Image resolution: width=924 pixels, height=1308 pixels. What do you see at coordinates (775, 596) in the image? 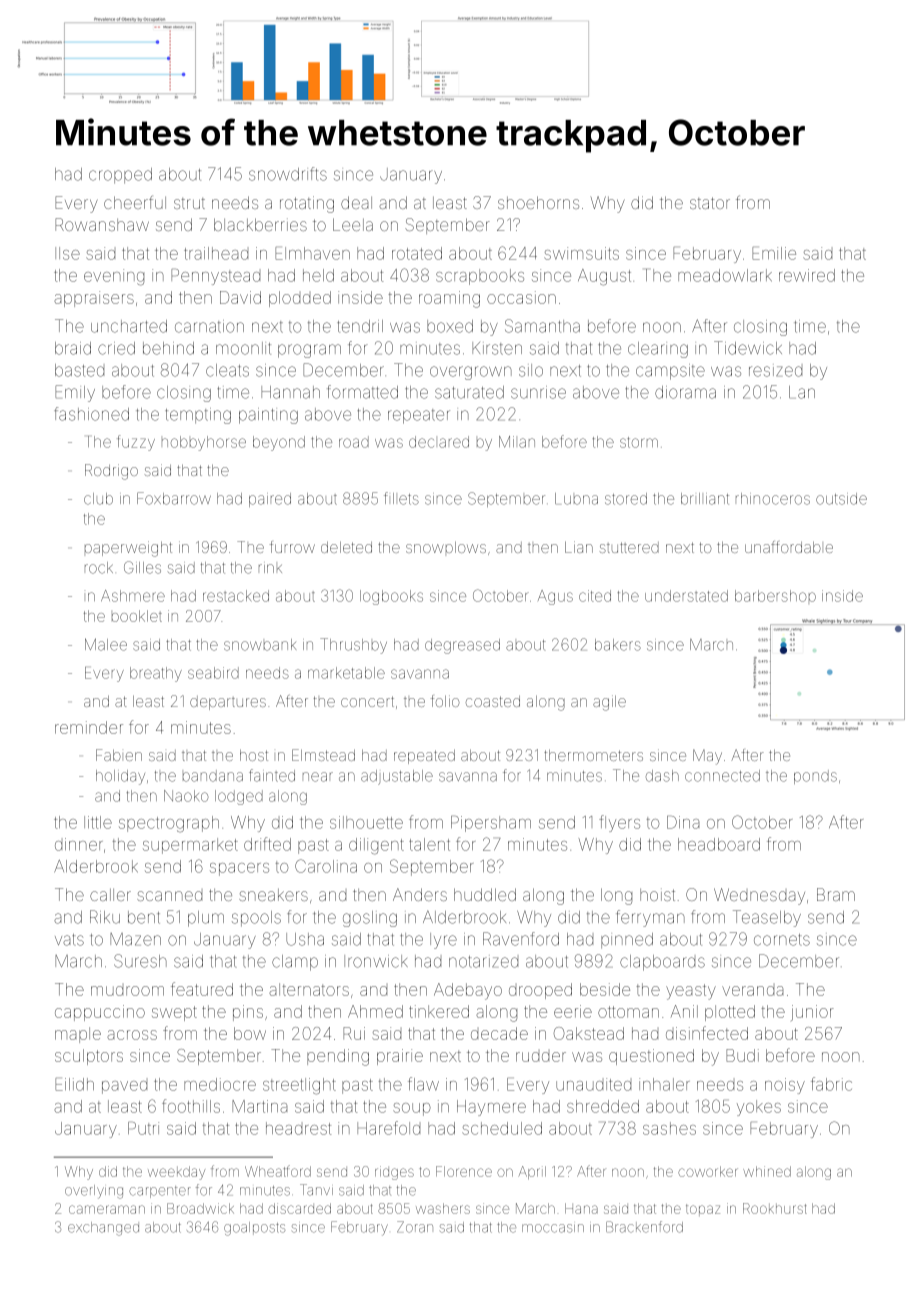
I see `barbershop` at bounding box center [775, 596].
